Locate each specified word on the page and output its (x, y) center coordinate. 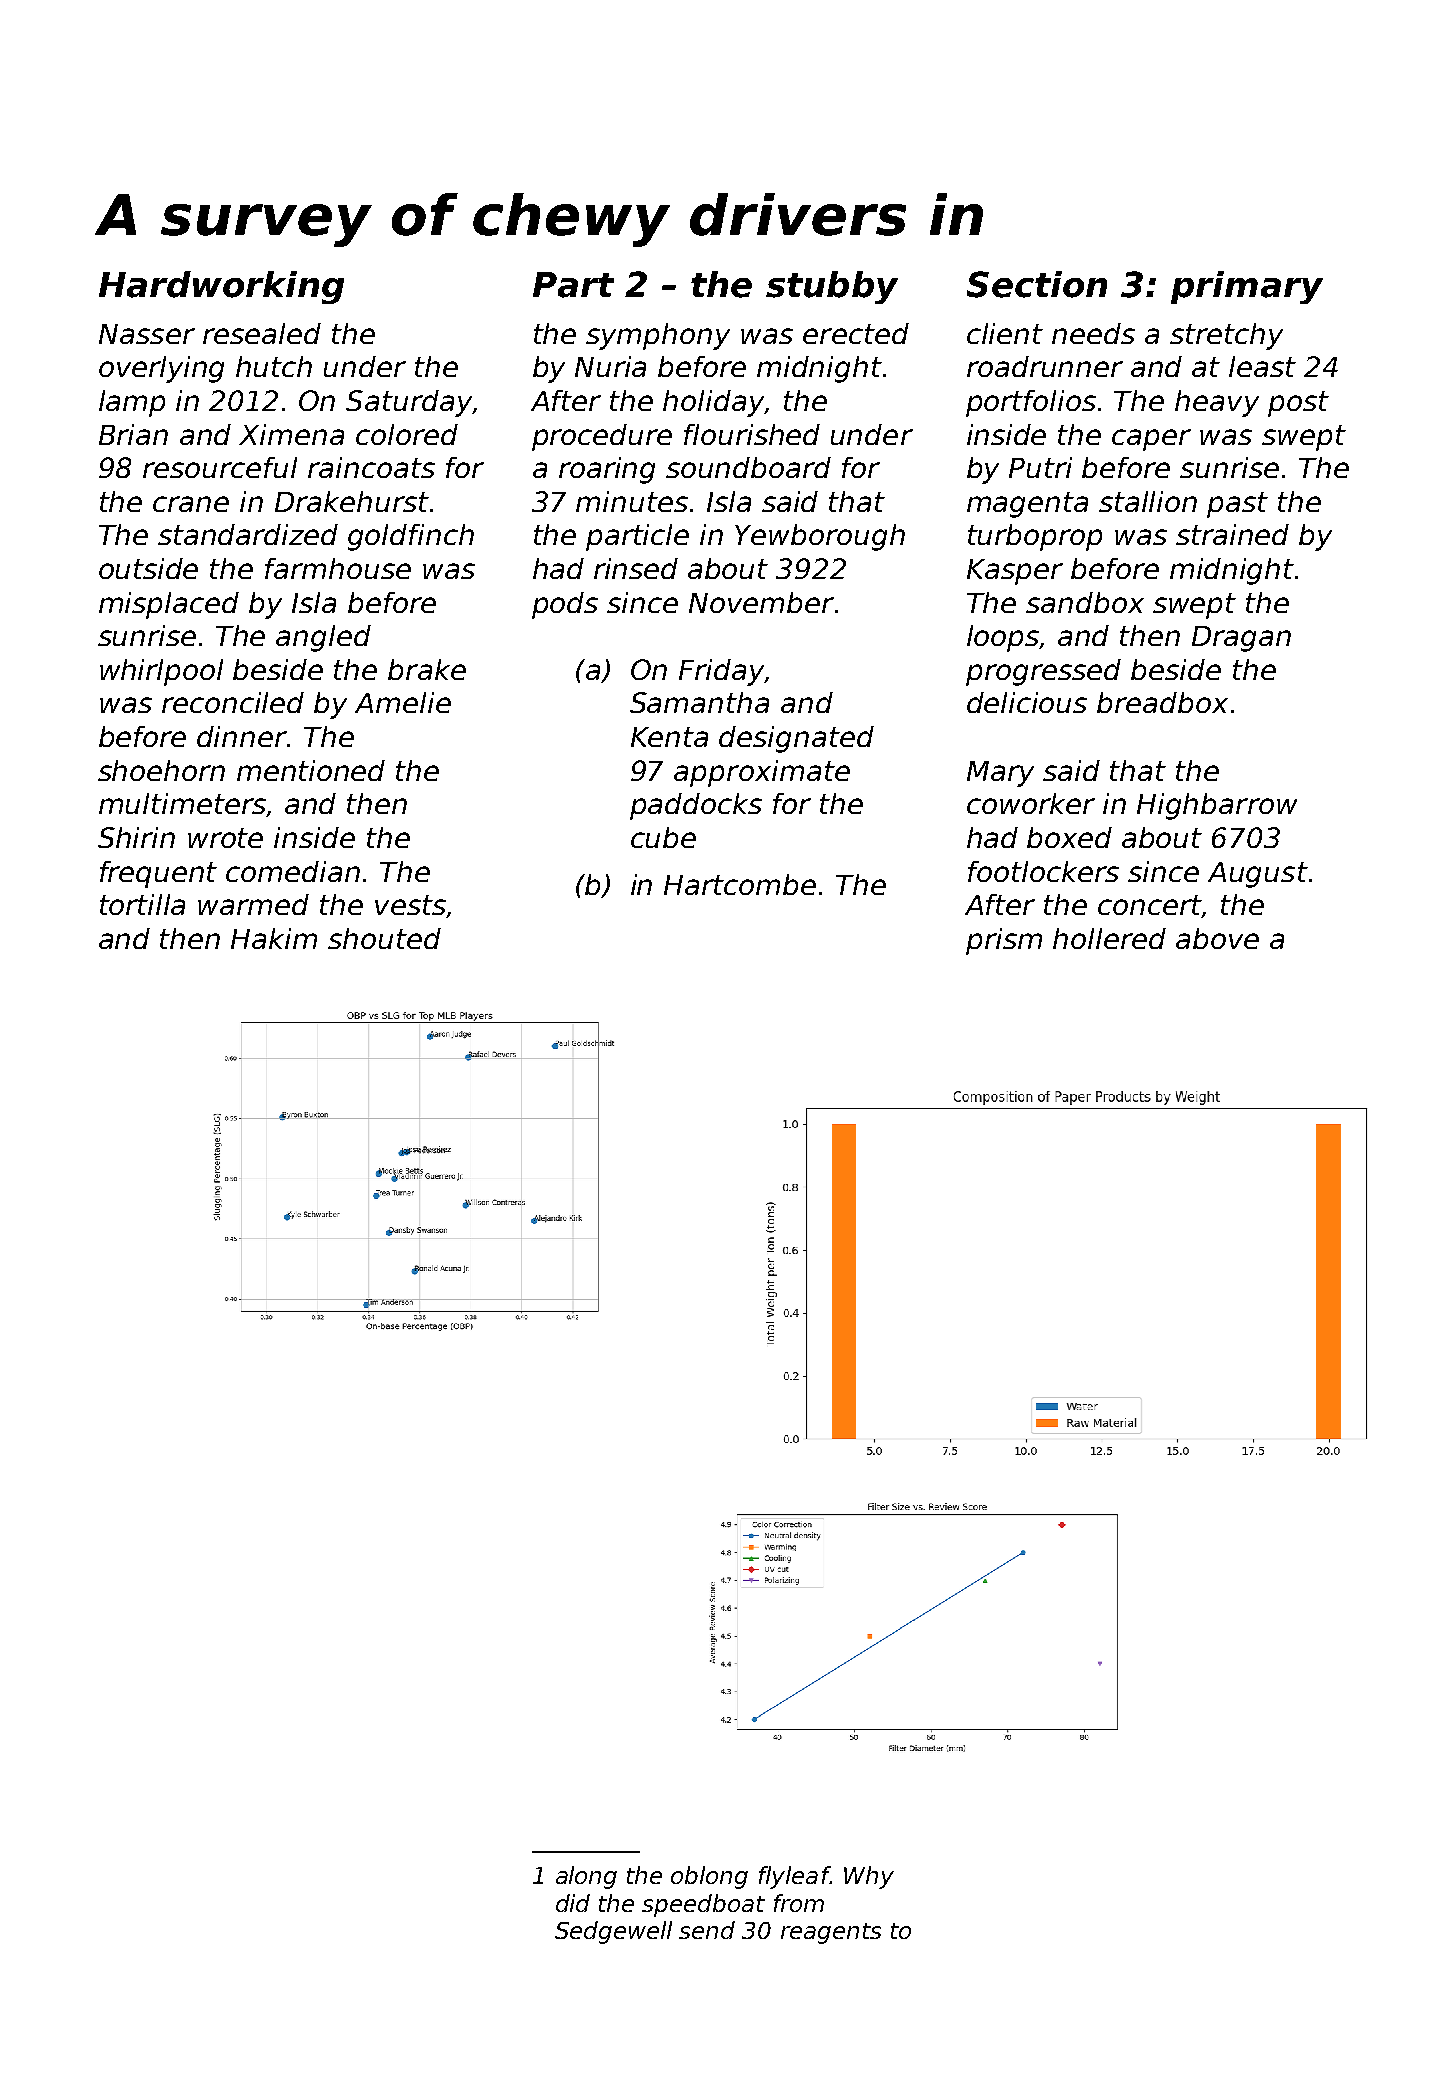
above (1217, 938)
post (1298, 404)
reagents (831, 1933)
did (573, 1903)
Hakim (274, 938)
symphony (658, 336)
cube (663, 837)
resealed (262, 333)
